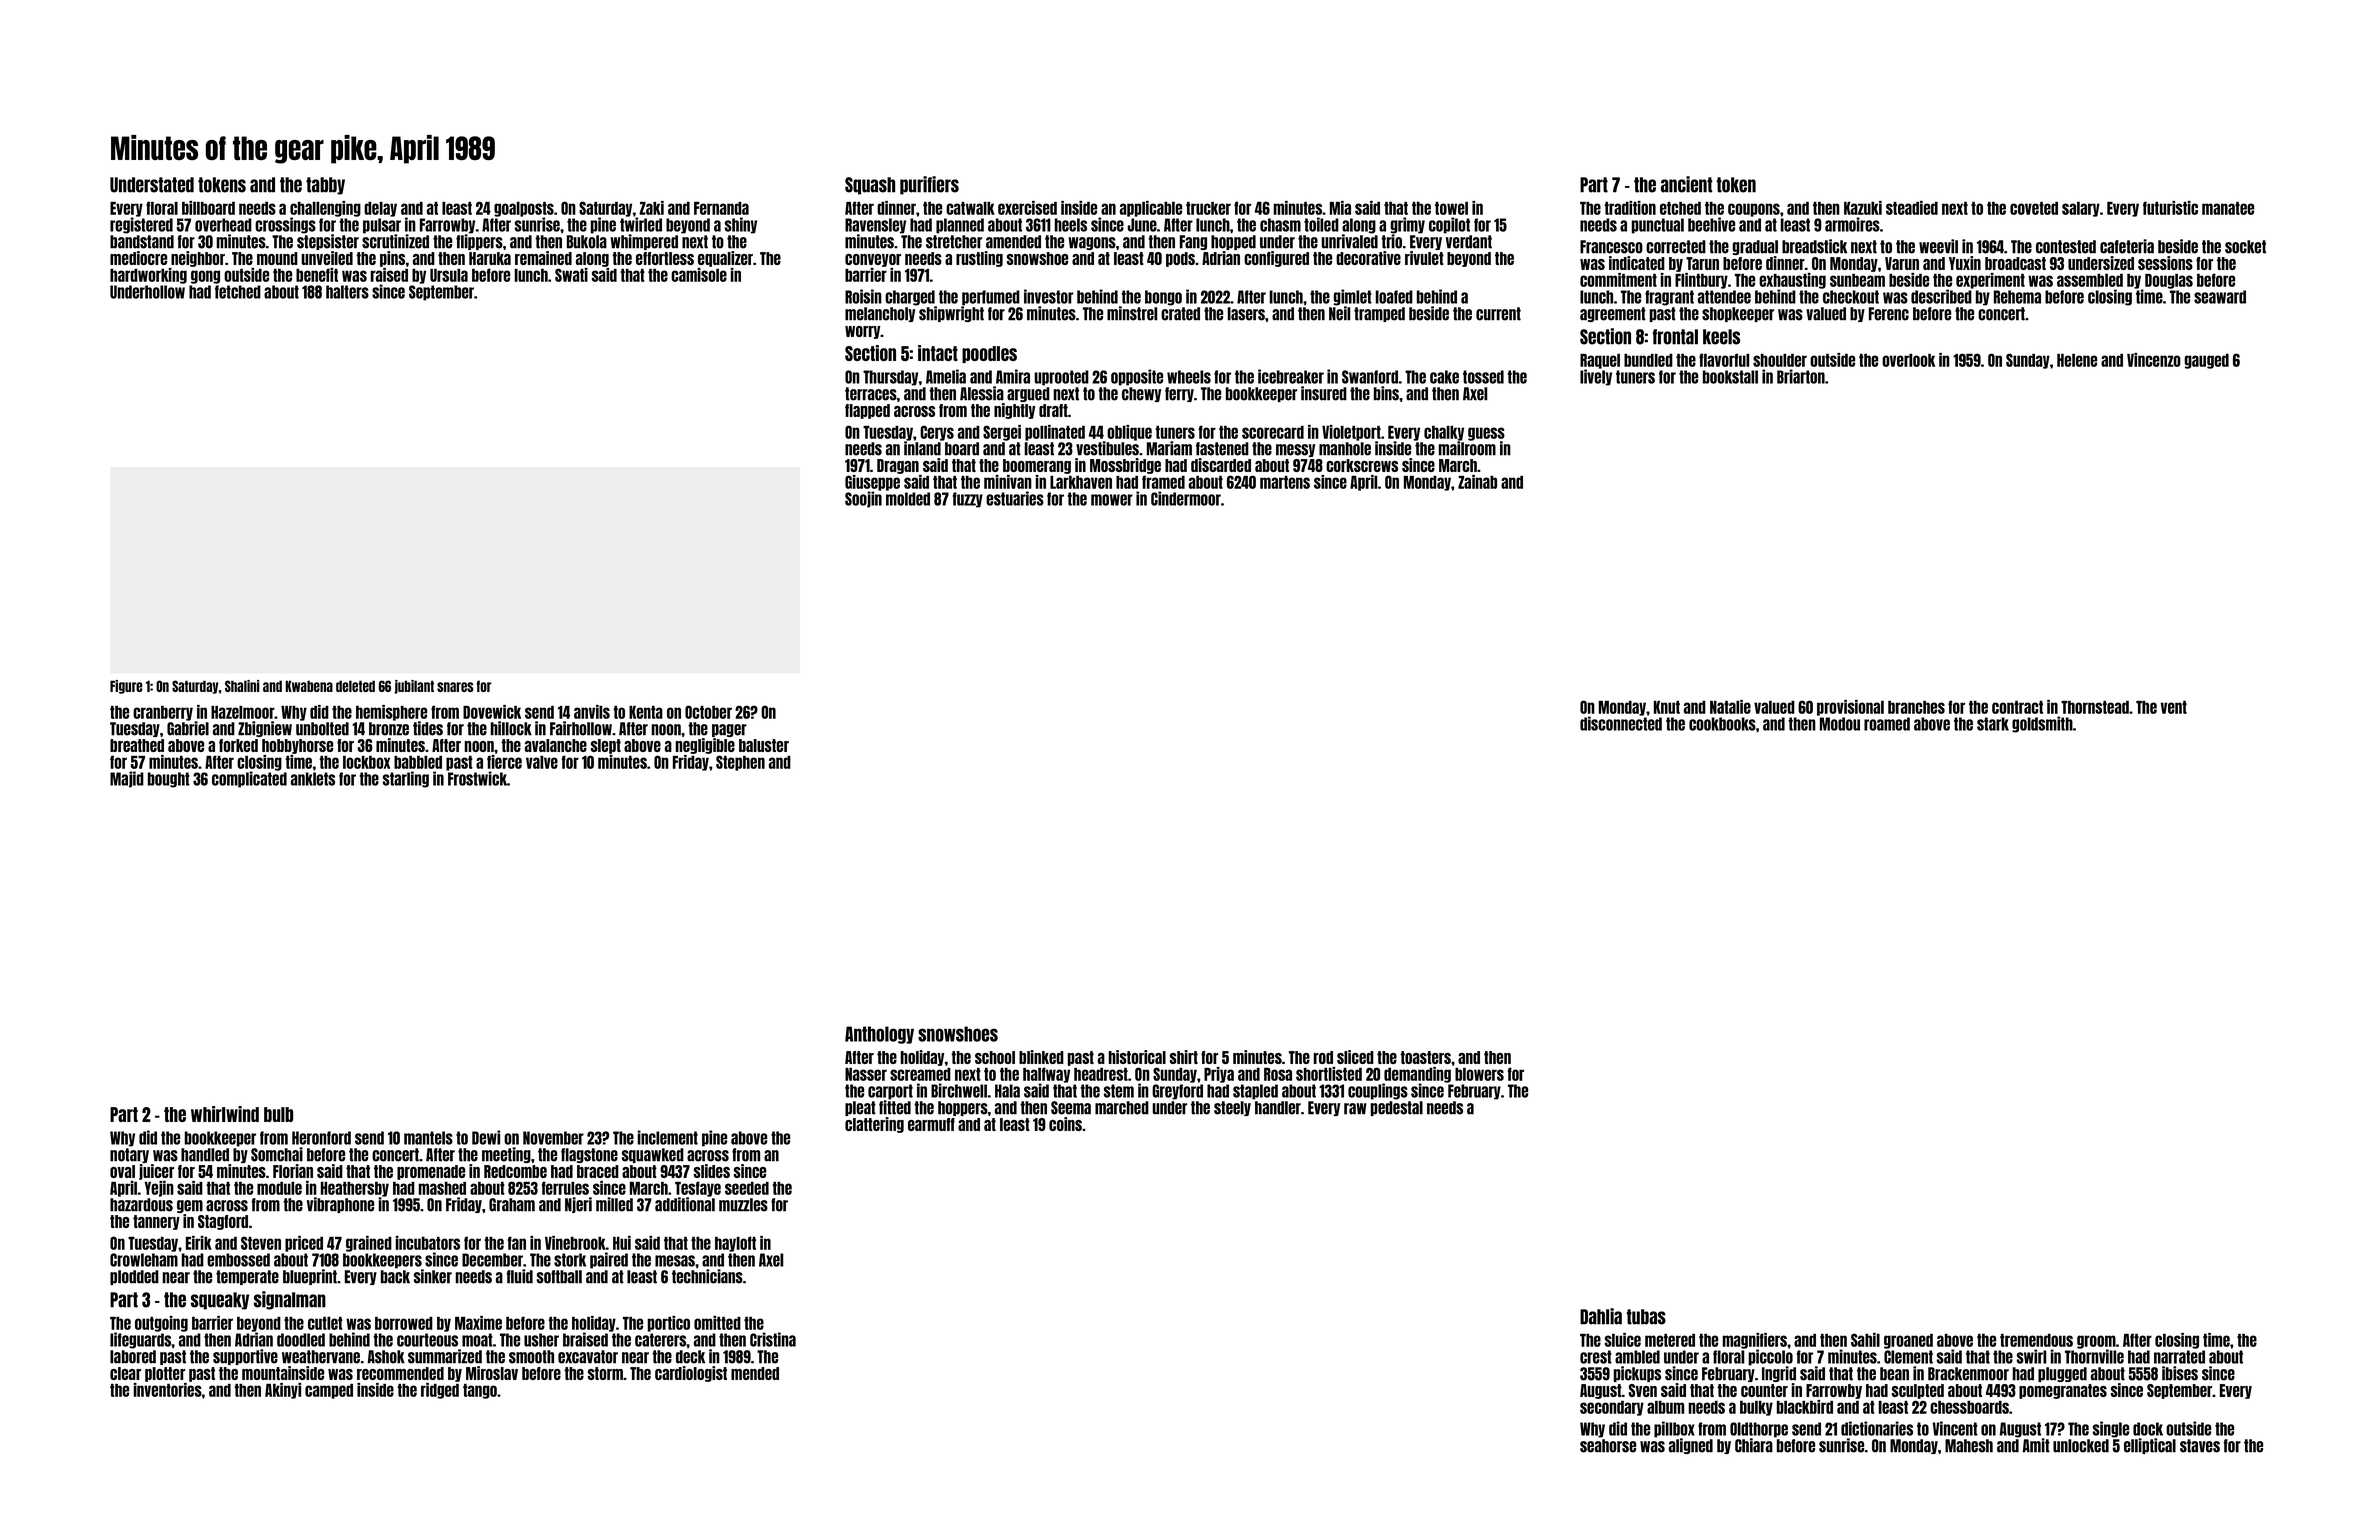 This screenshot has width=2380, height=1540. I want to click on Dahlia, so click(1601, 1316).
